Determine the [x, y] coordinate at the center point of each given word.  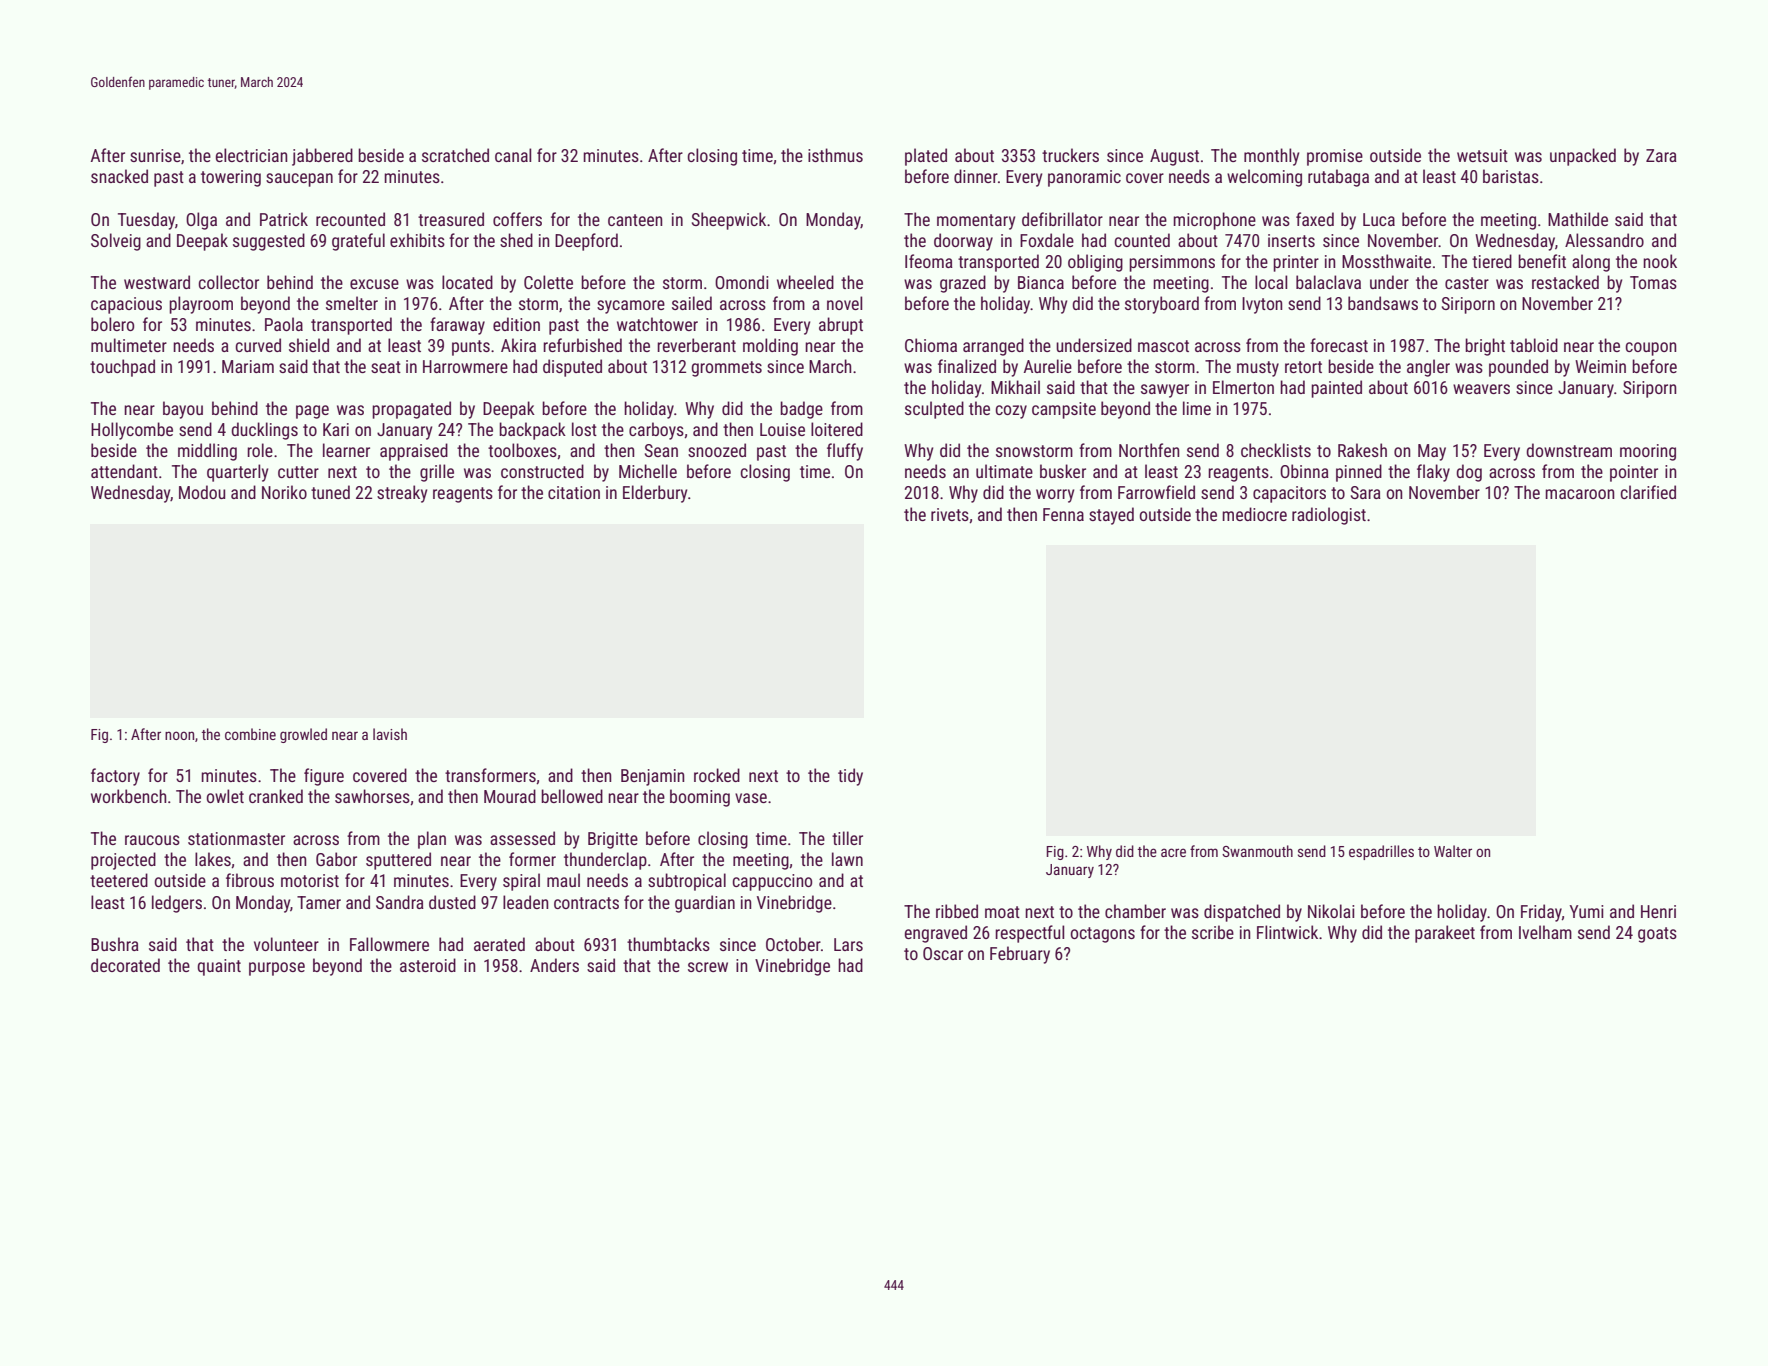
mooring [1648, 452]
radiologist [1329, 516]
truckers [1070, 155]
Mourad [510, 796]
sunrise [155, 155]
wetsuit [1482, 155]
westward [157, 282]
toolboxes [522, 450]
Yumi [1586, 911]
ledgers [177, 904]
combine [250, 734]
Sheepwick [729, 221]
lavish [390, 734]
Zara [1661, 155]
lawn [847, 859]
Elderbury [655, 494]
